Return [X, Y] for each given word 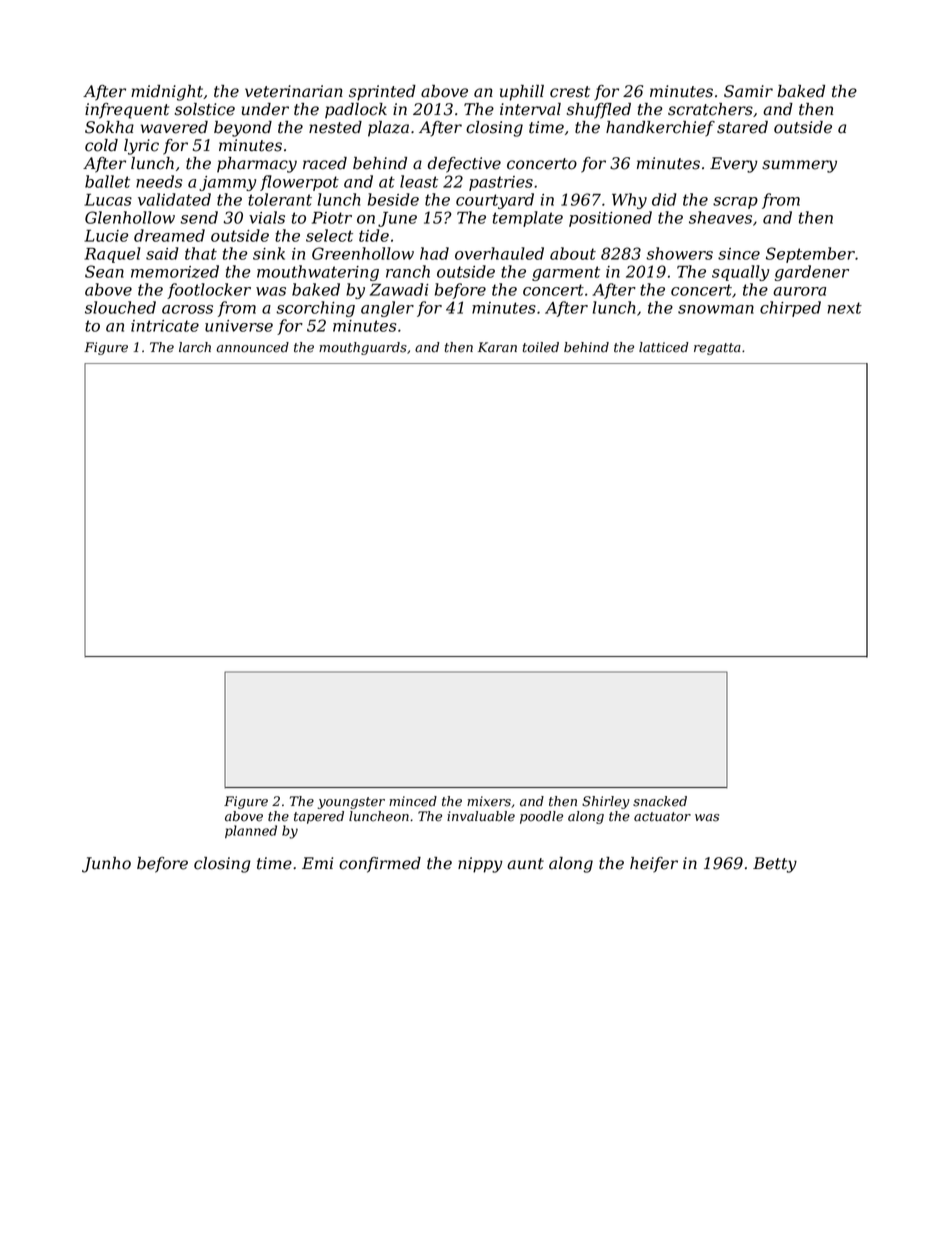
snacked [660, 801]
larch [195, 347]
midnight [167, 93]
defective [464, 165]
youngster [351, 803]
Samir [748, 91]
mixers [489, 801]
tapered [319, 817]
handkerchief [660, 129]
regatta [717, 349]
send [199, 217]
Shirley [605, 802]
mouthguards [363, 348]
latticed [664, 347]
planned [251, 831]
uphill [522, 93]
